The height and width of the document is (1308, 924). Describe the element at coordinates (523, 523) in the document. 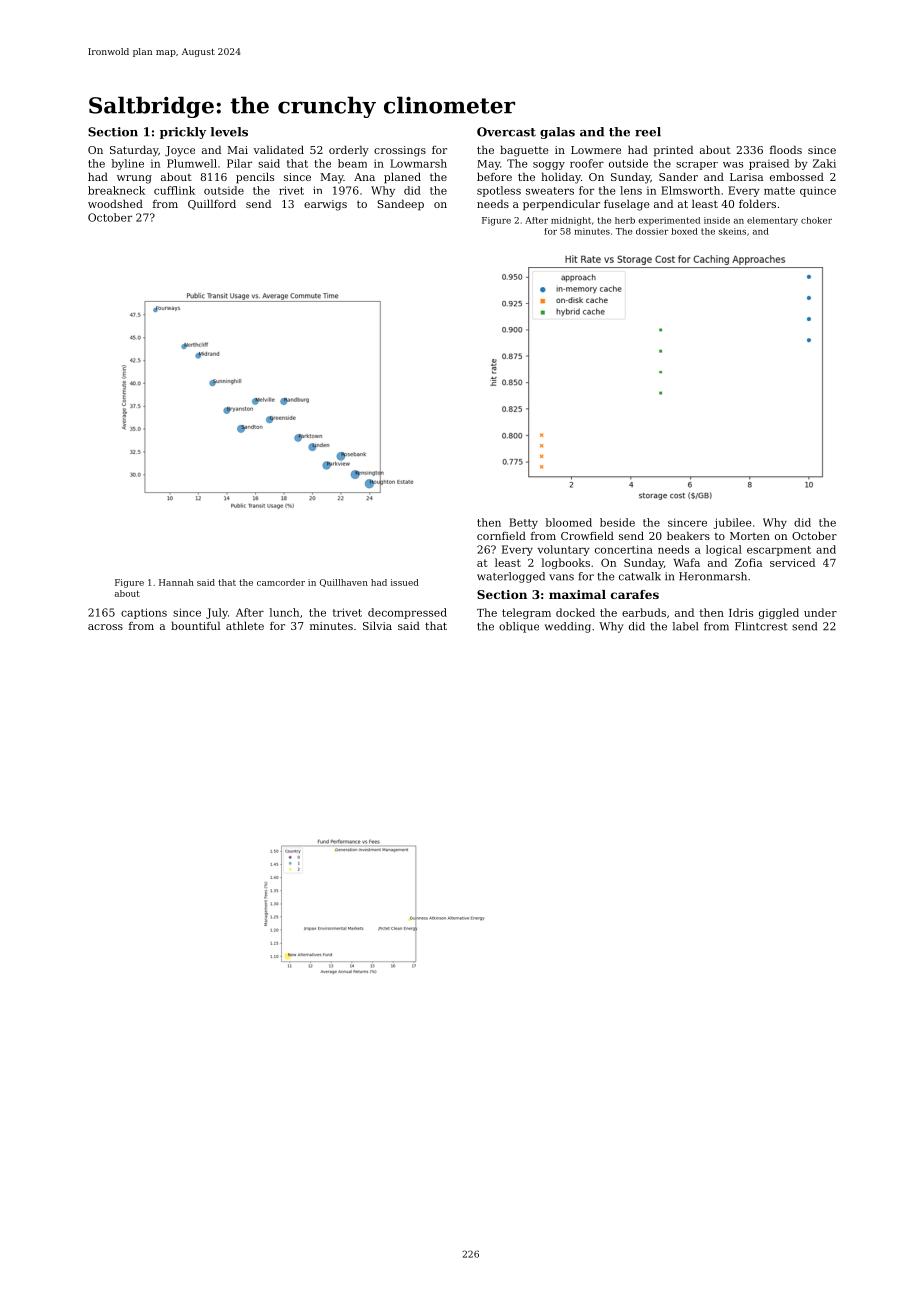

I see `Betty` at that location.
